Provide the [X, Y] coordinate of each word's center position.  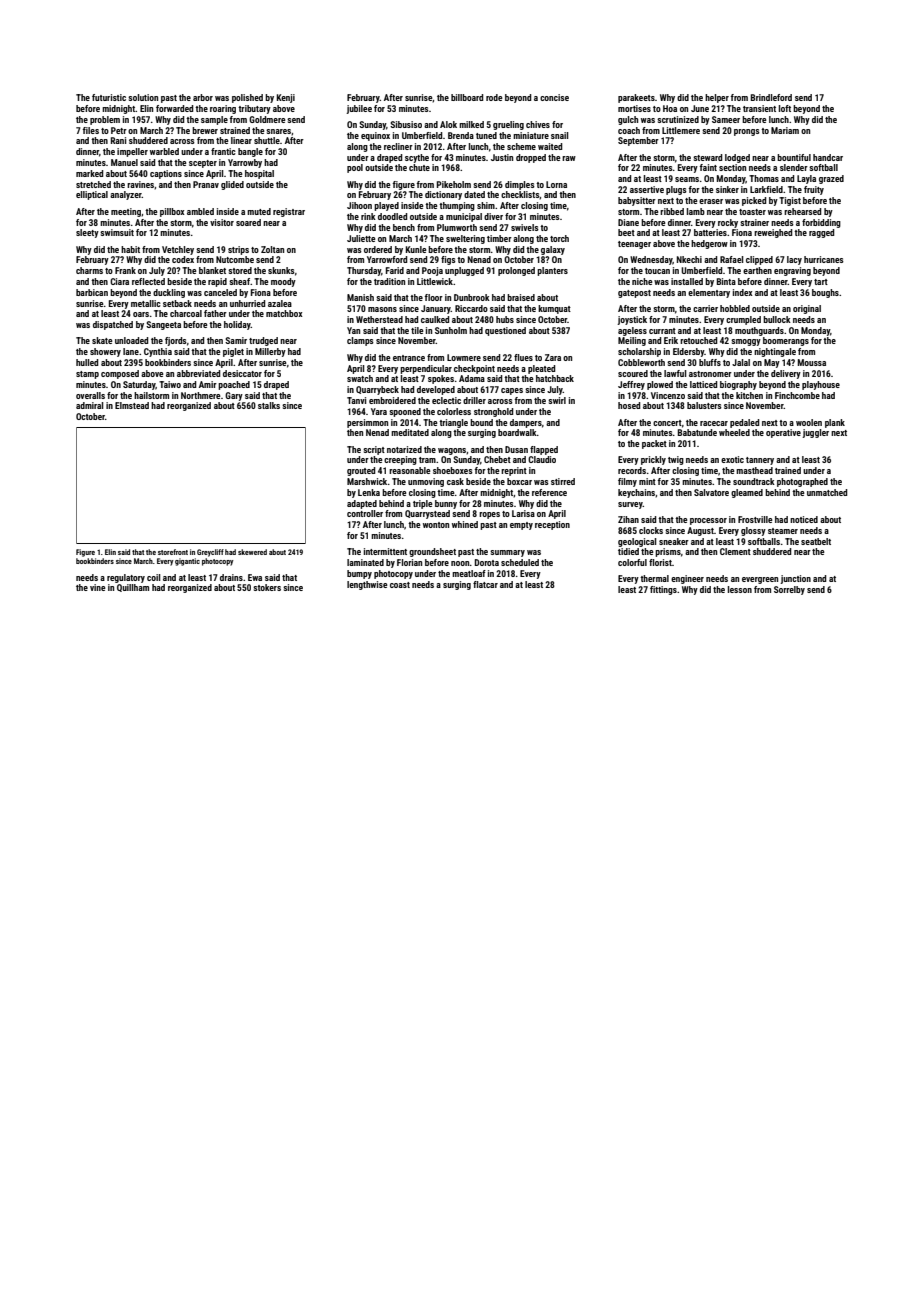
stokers [267, 587]
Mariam [785, 130]
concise [554, 97]
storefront [173, 552]
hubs [505, 319]
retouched [698, 340]
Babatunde [697, 432]
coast [400, 585]
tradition [389, 281]
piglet [233, 352]
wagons [452, 451]
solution [143, 97]
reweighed [773, 233]
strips [238, 250]
